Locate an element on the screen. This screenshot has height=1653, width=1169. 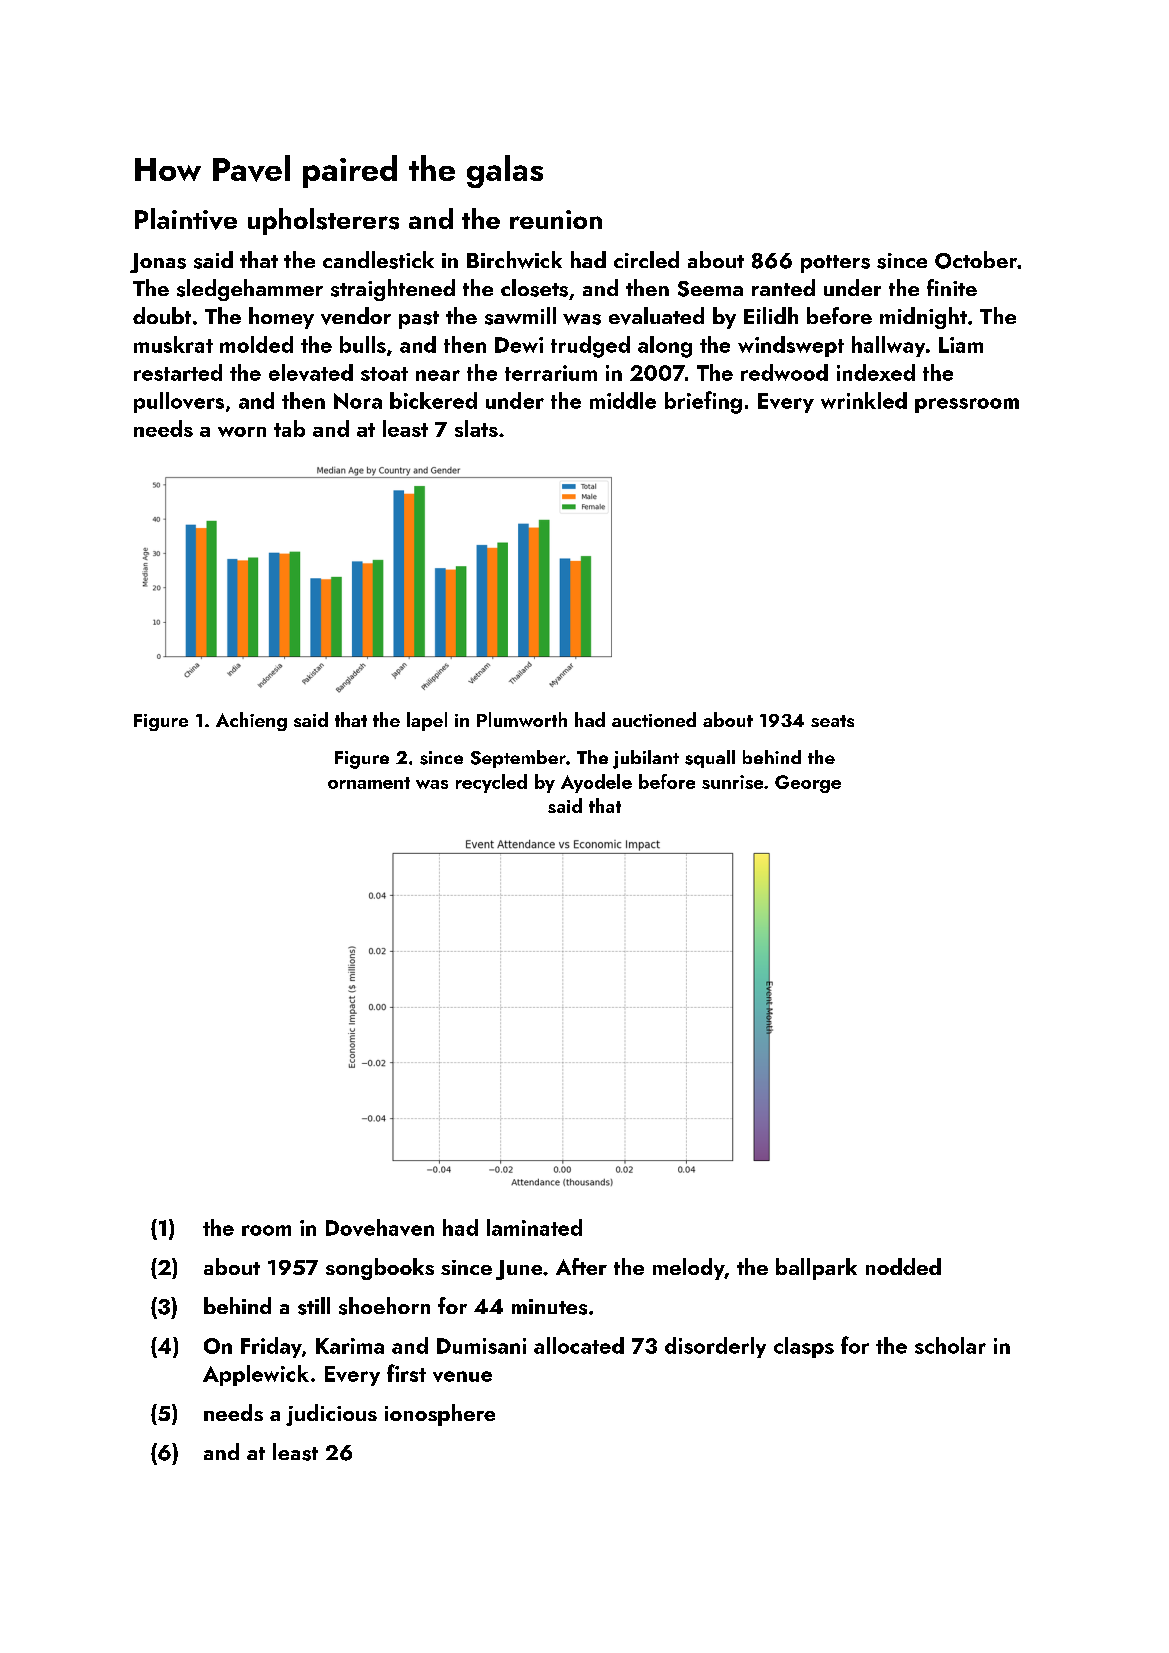
Plaintive is located at coordinates (186, 219).
